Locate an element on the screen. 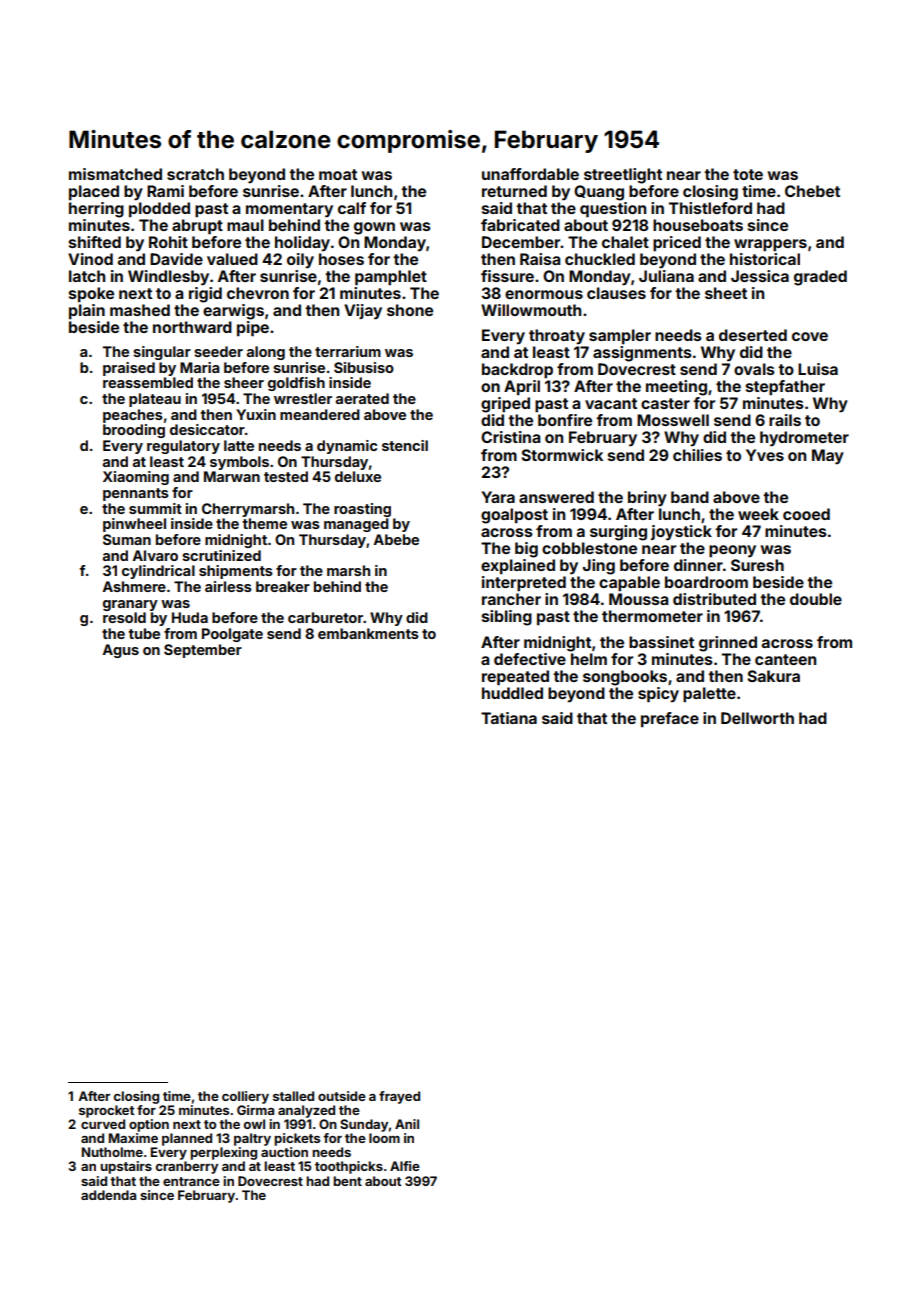 This screenshot has height=1314, width=924. May is located at coordinates (828, 457).
